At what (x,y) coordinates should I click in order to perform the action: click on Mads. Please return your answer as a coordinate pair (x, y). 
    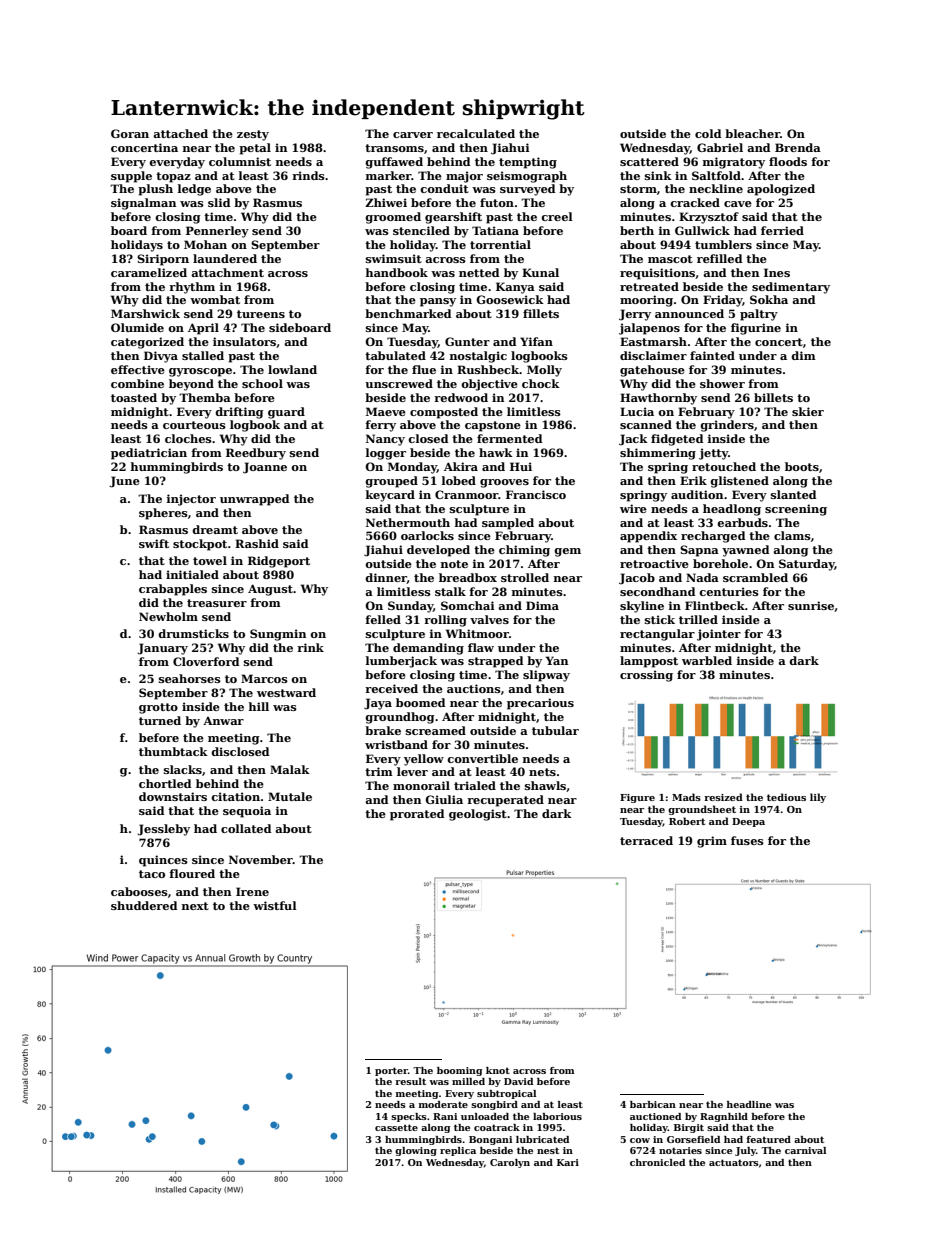
    Looking at the image, I should click on (686, 797).
